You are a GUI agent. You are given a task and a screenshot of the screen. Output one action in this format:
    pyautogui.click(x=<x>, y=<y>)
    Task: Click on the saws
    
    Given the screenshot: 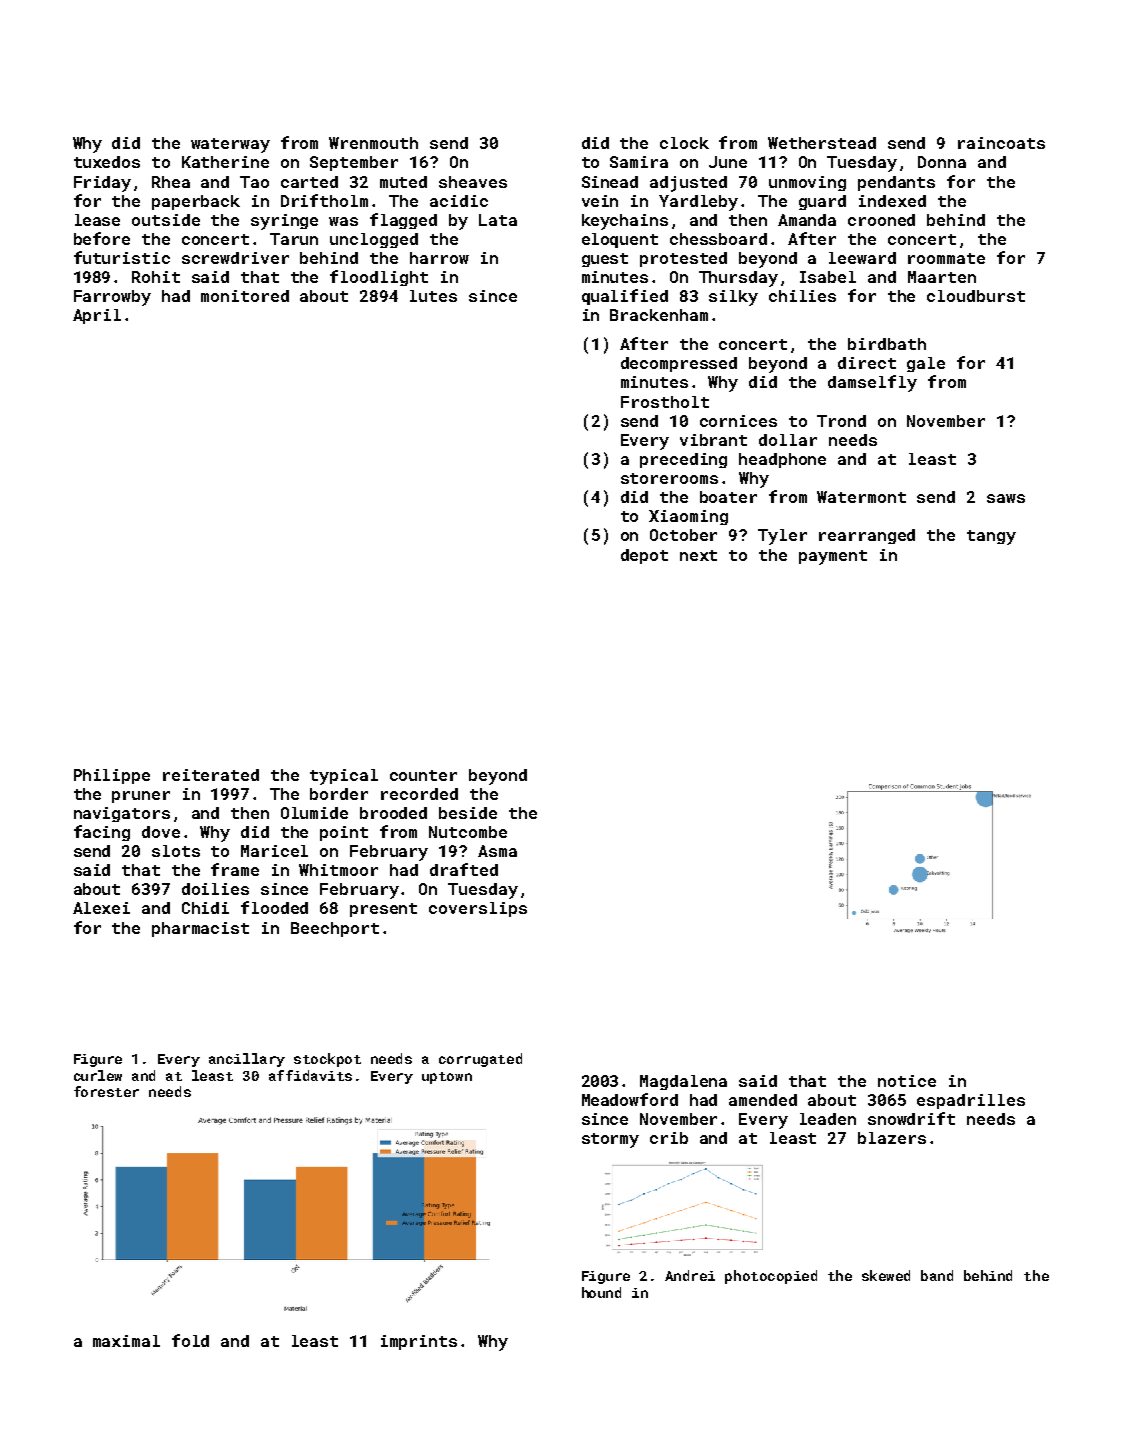 What is the action you would take?
    pyautogui.click(x=1006, y=498)
